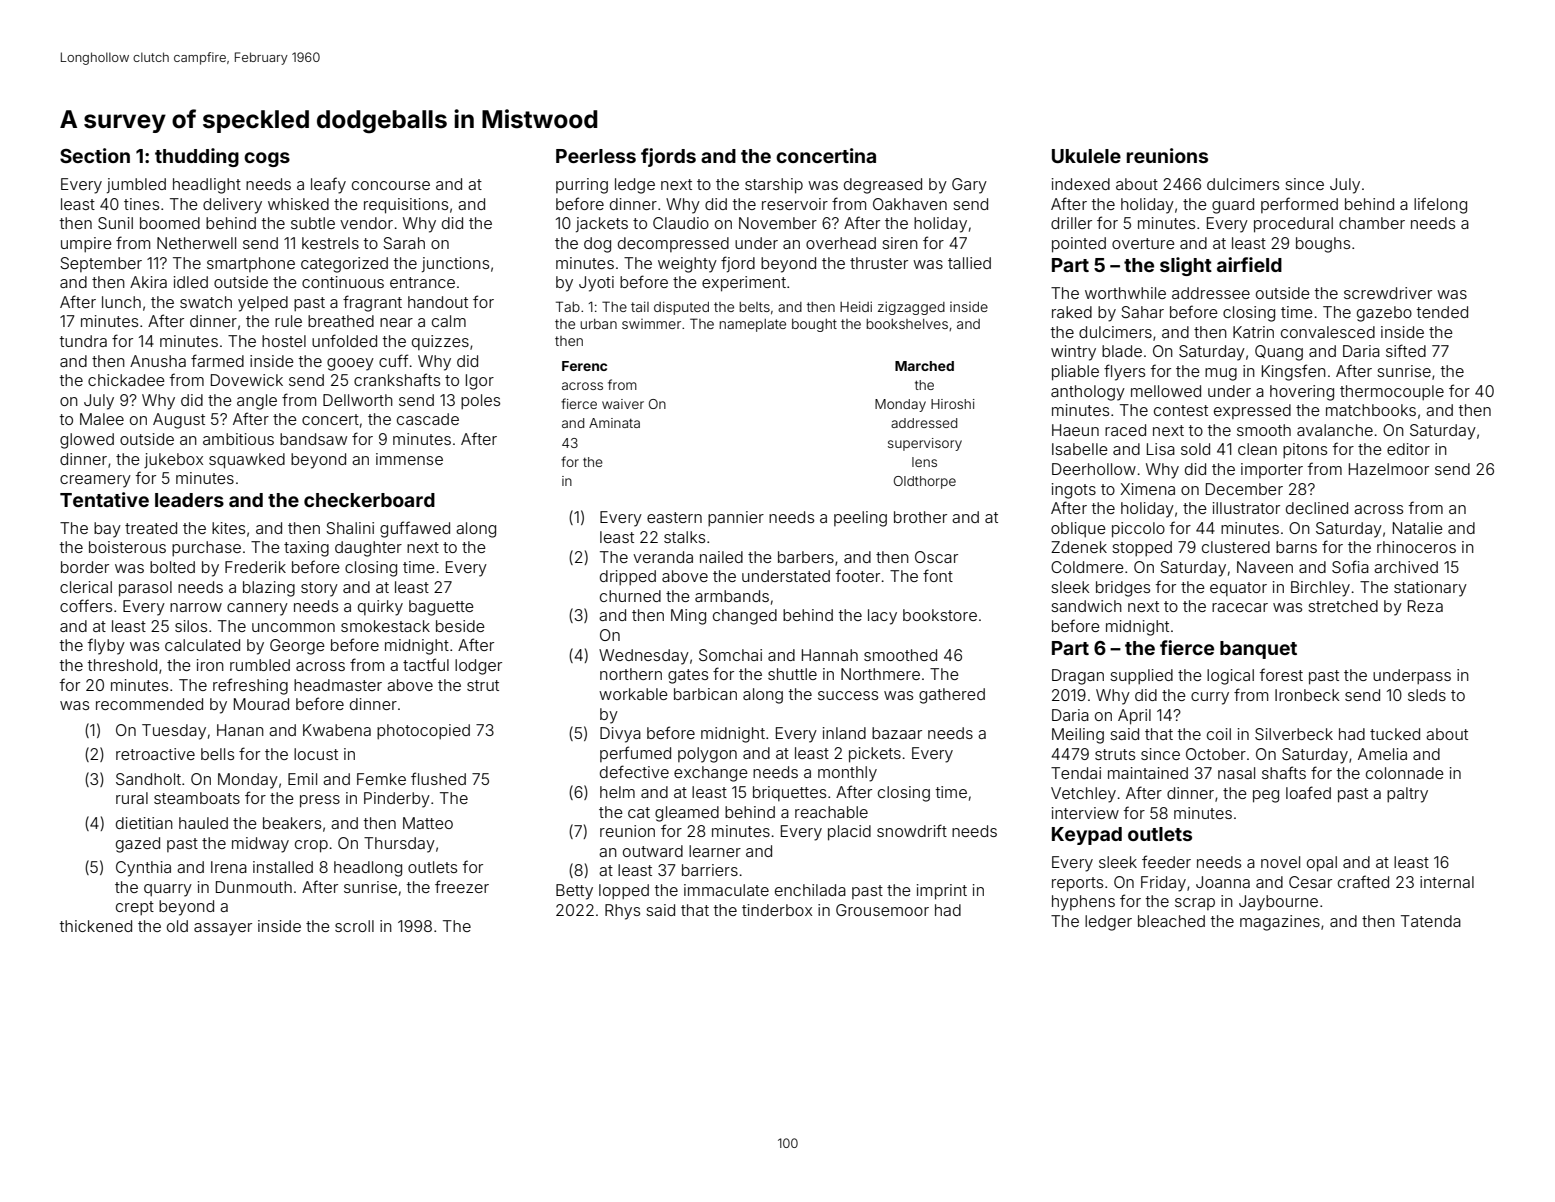 Image resolution: width=1555 pixels, height=1202 pixels. I want to click on degreased, so click(883, 186).
